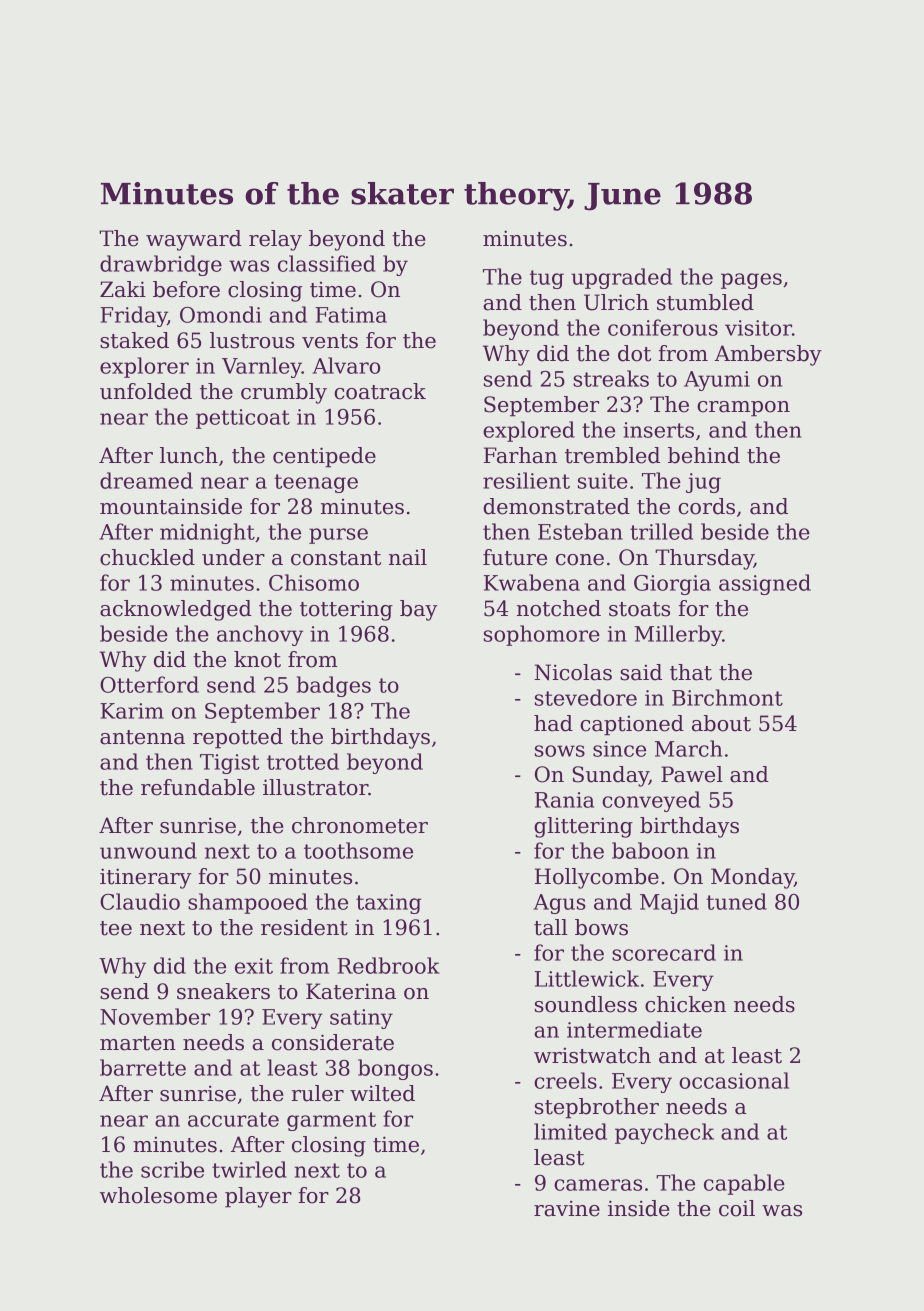 Image resolution: width=924 pixels, height=1311 pixels. I want to click on pages, so click(751, 281).
